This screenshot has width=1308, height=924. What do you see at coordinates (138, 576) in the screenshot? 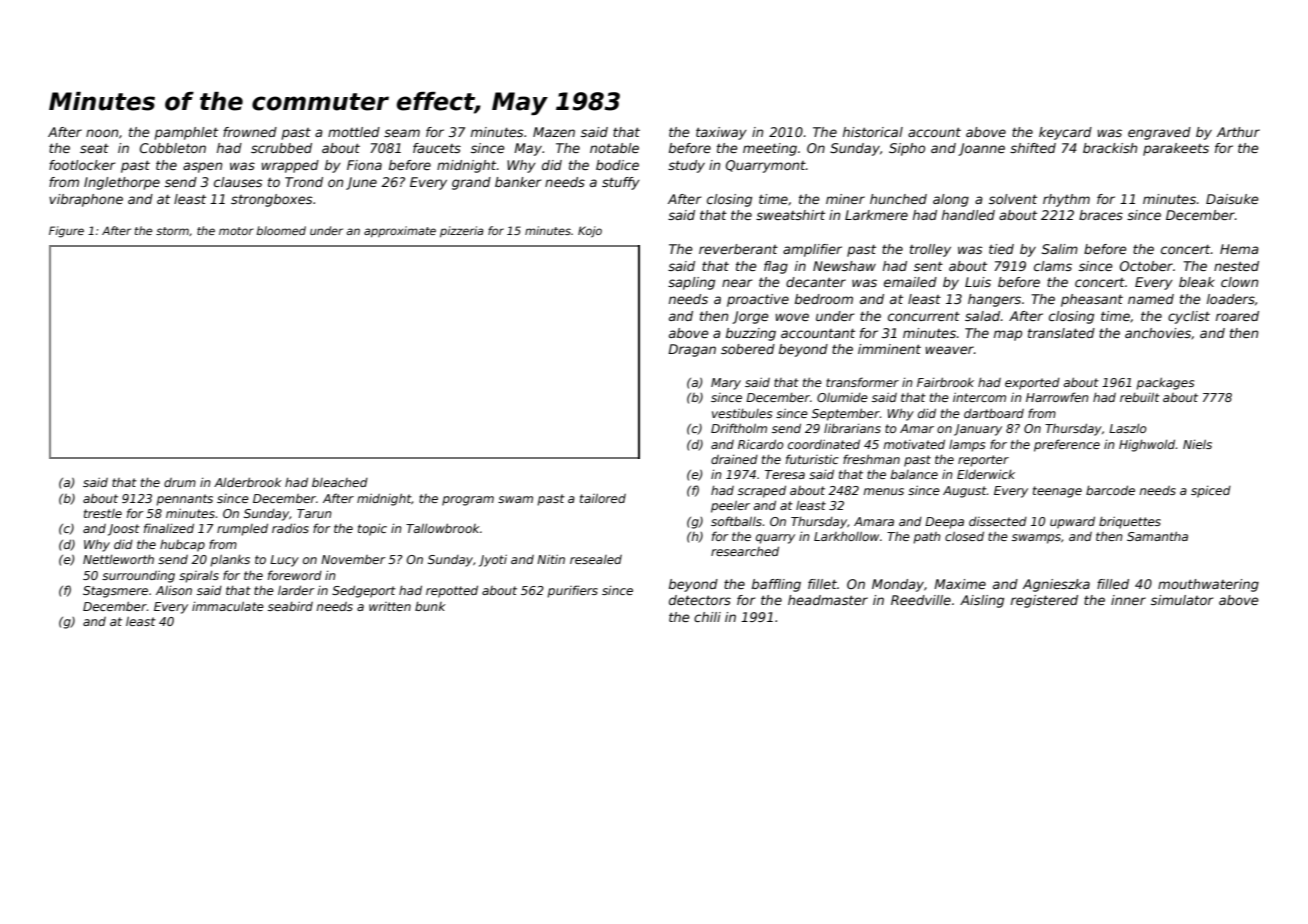
I see `surrounding` at bounding box center [138, 576].
